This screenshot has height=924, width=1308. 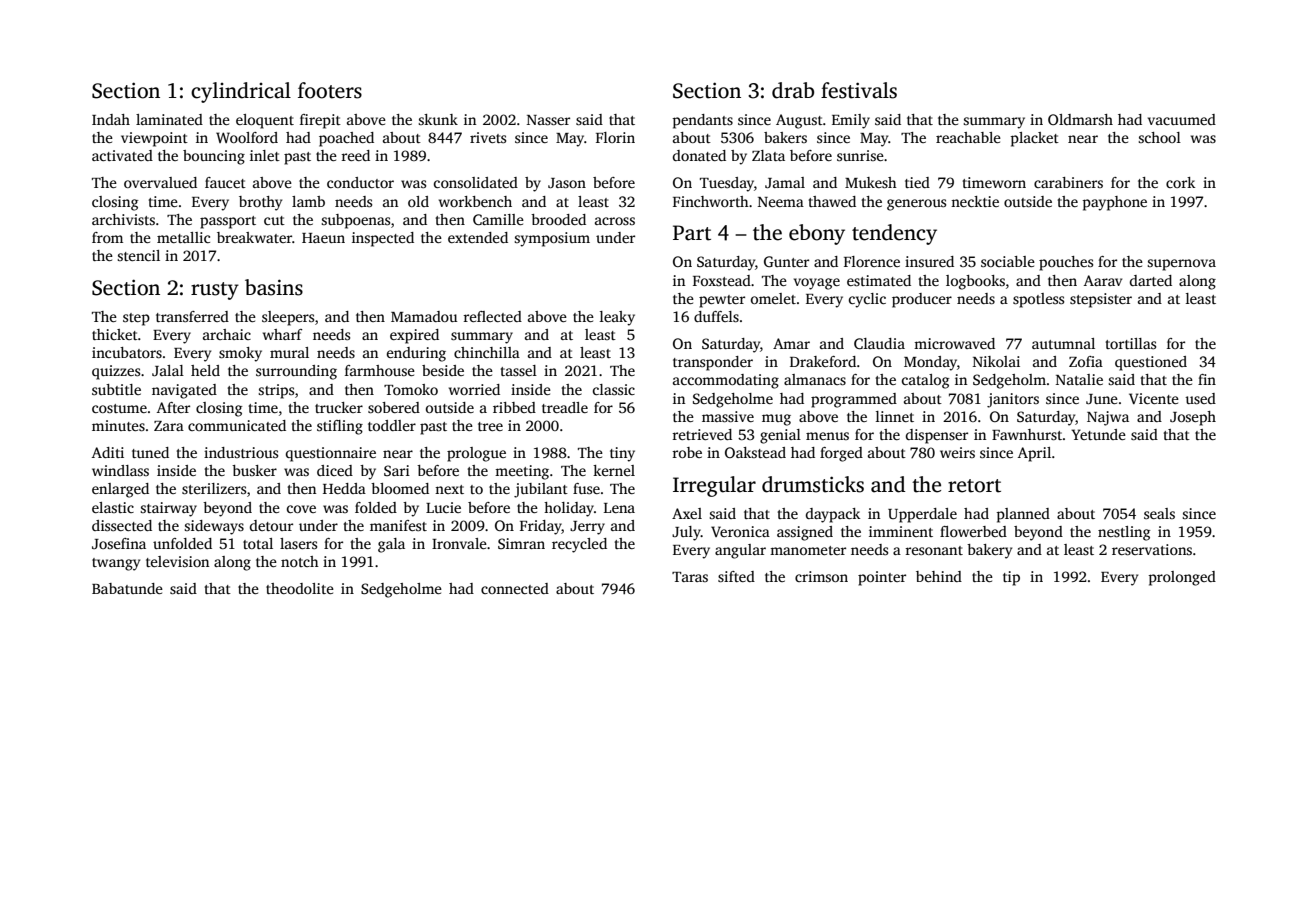 What do you see at coordinates (476, 454) in the screenshot?
I see `prologue` at bounding box center [476, 454].
